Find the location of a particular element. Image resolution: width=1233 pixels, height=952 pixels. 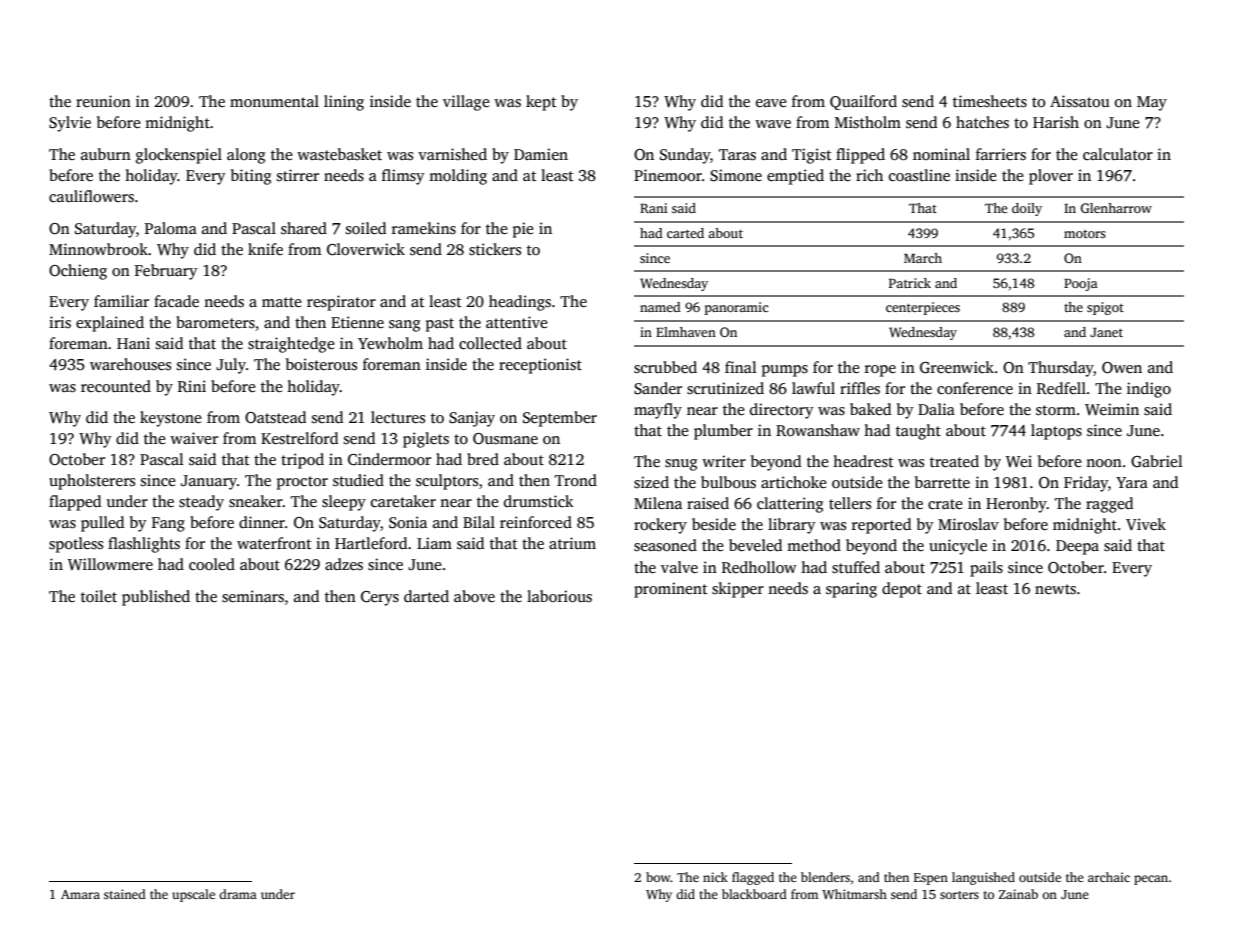

barometers is located at coordinates (215, 322).
